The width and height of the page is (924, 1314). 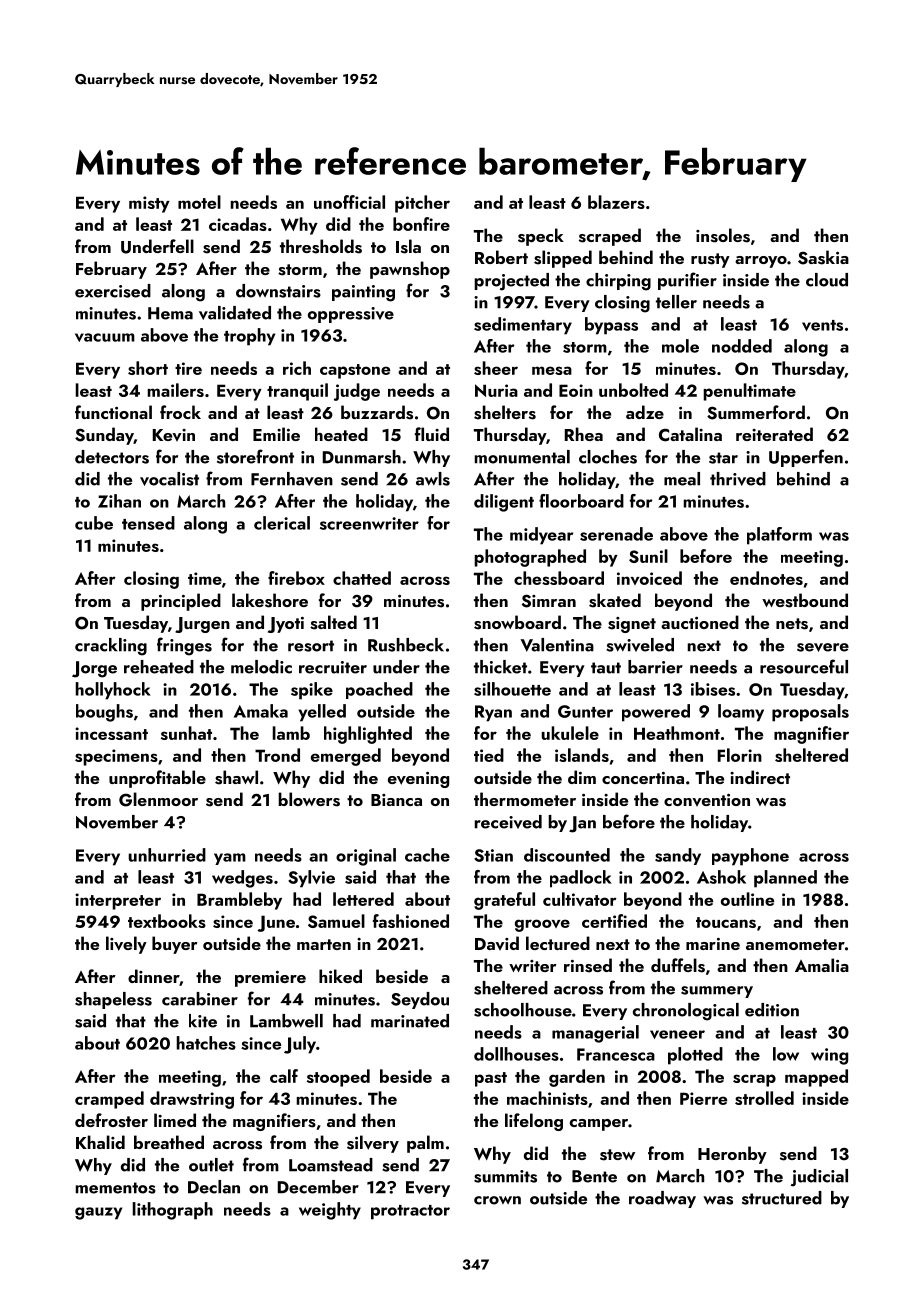 I want to click on Bente, so click(x=594, y=1176).
